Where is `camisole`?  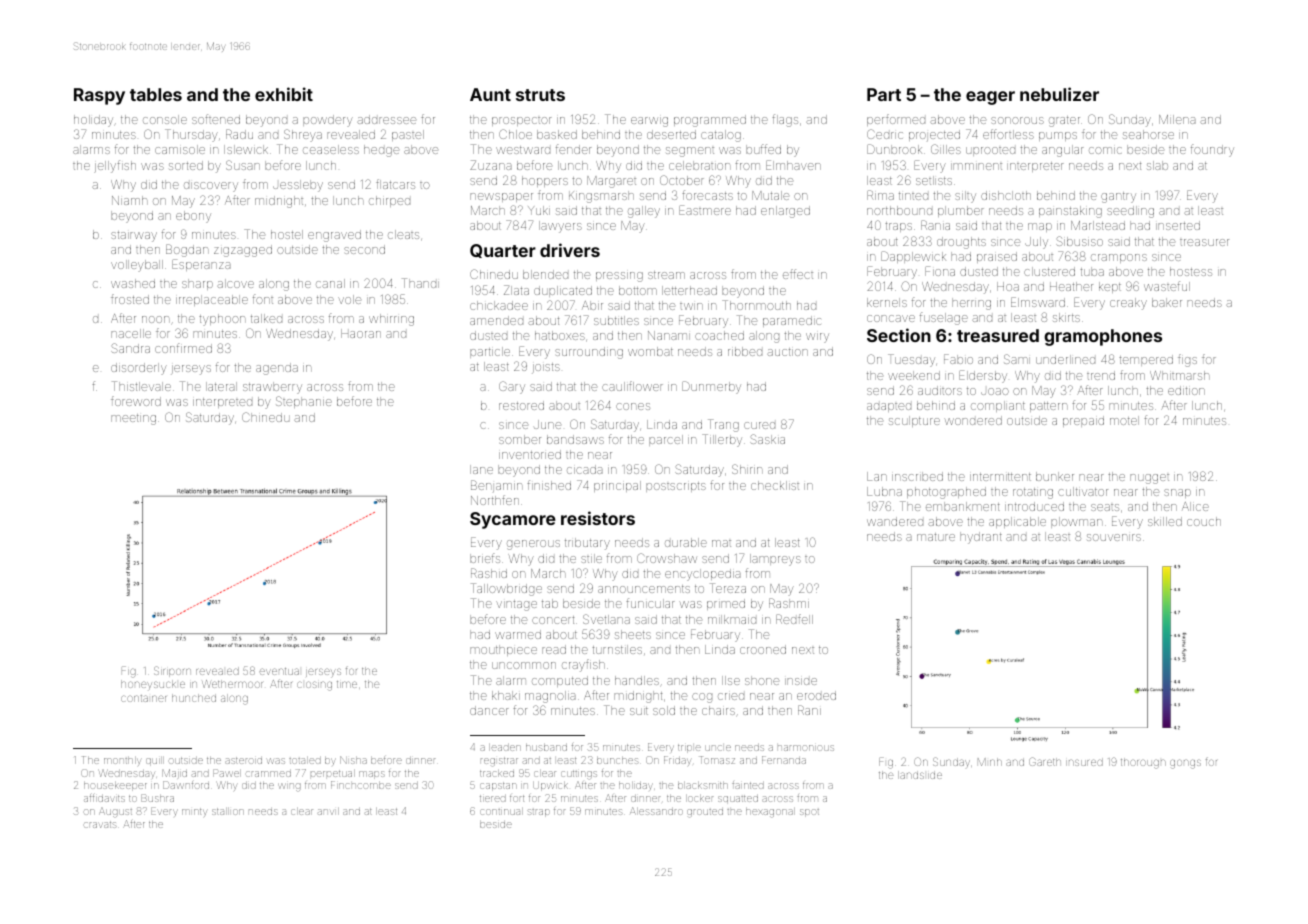 camisole is located at coordinates (180, 149).
